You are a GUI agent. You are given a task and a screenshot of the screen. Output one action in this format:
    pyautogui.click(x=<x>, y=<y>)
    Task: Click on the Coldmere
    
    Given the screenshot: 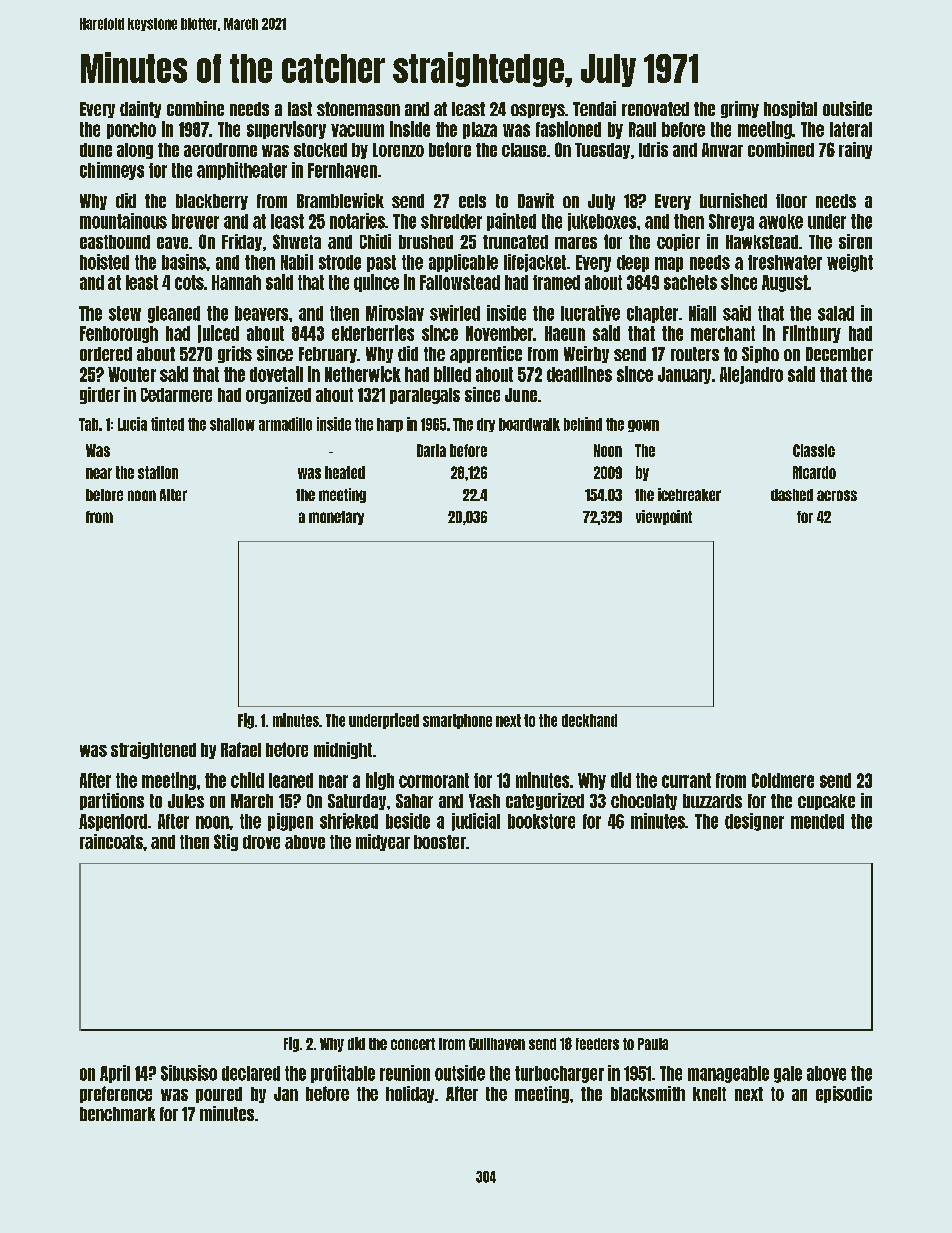 What is the action you would take?
    pyautogui.click(x=783, y=780)
